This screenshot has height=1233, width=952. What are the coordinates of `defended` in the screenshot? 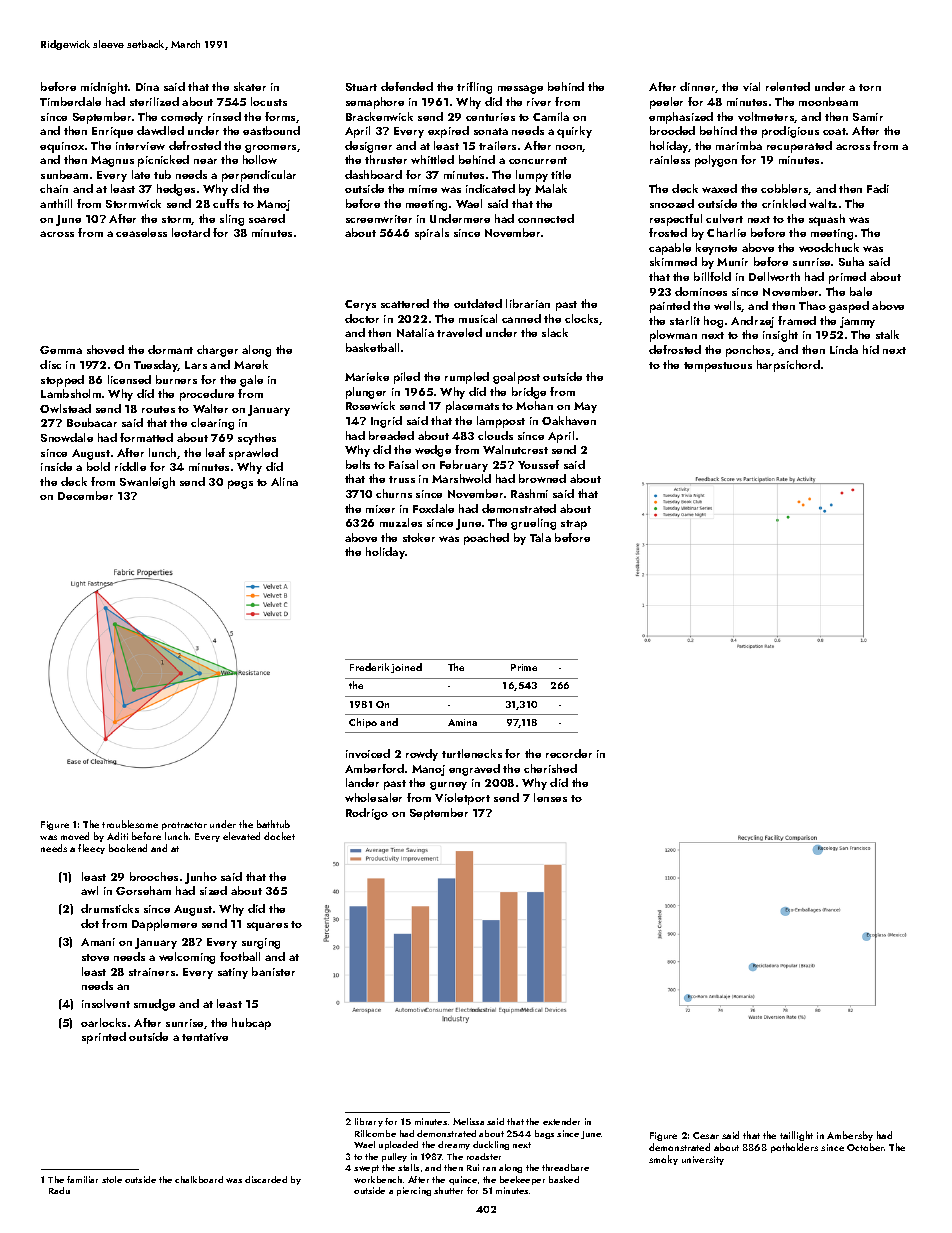 It's located at (407, 86).
